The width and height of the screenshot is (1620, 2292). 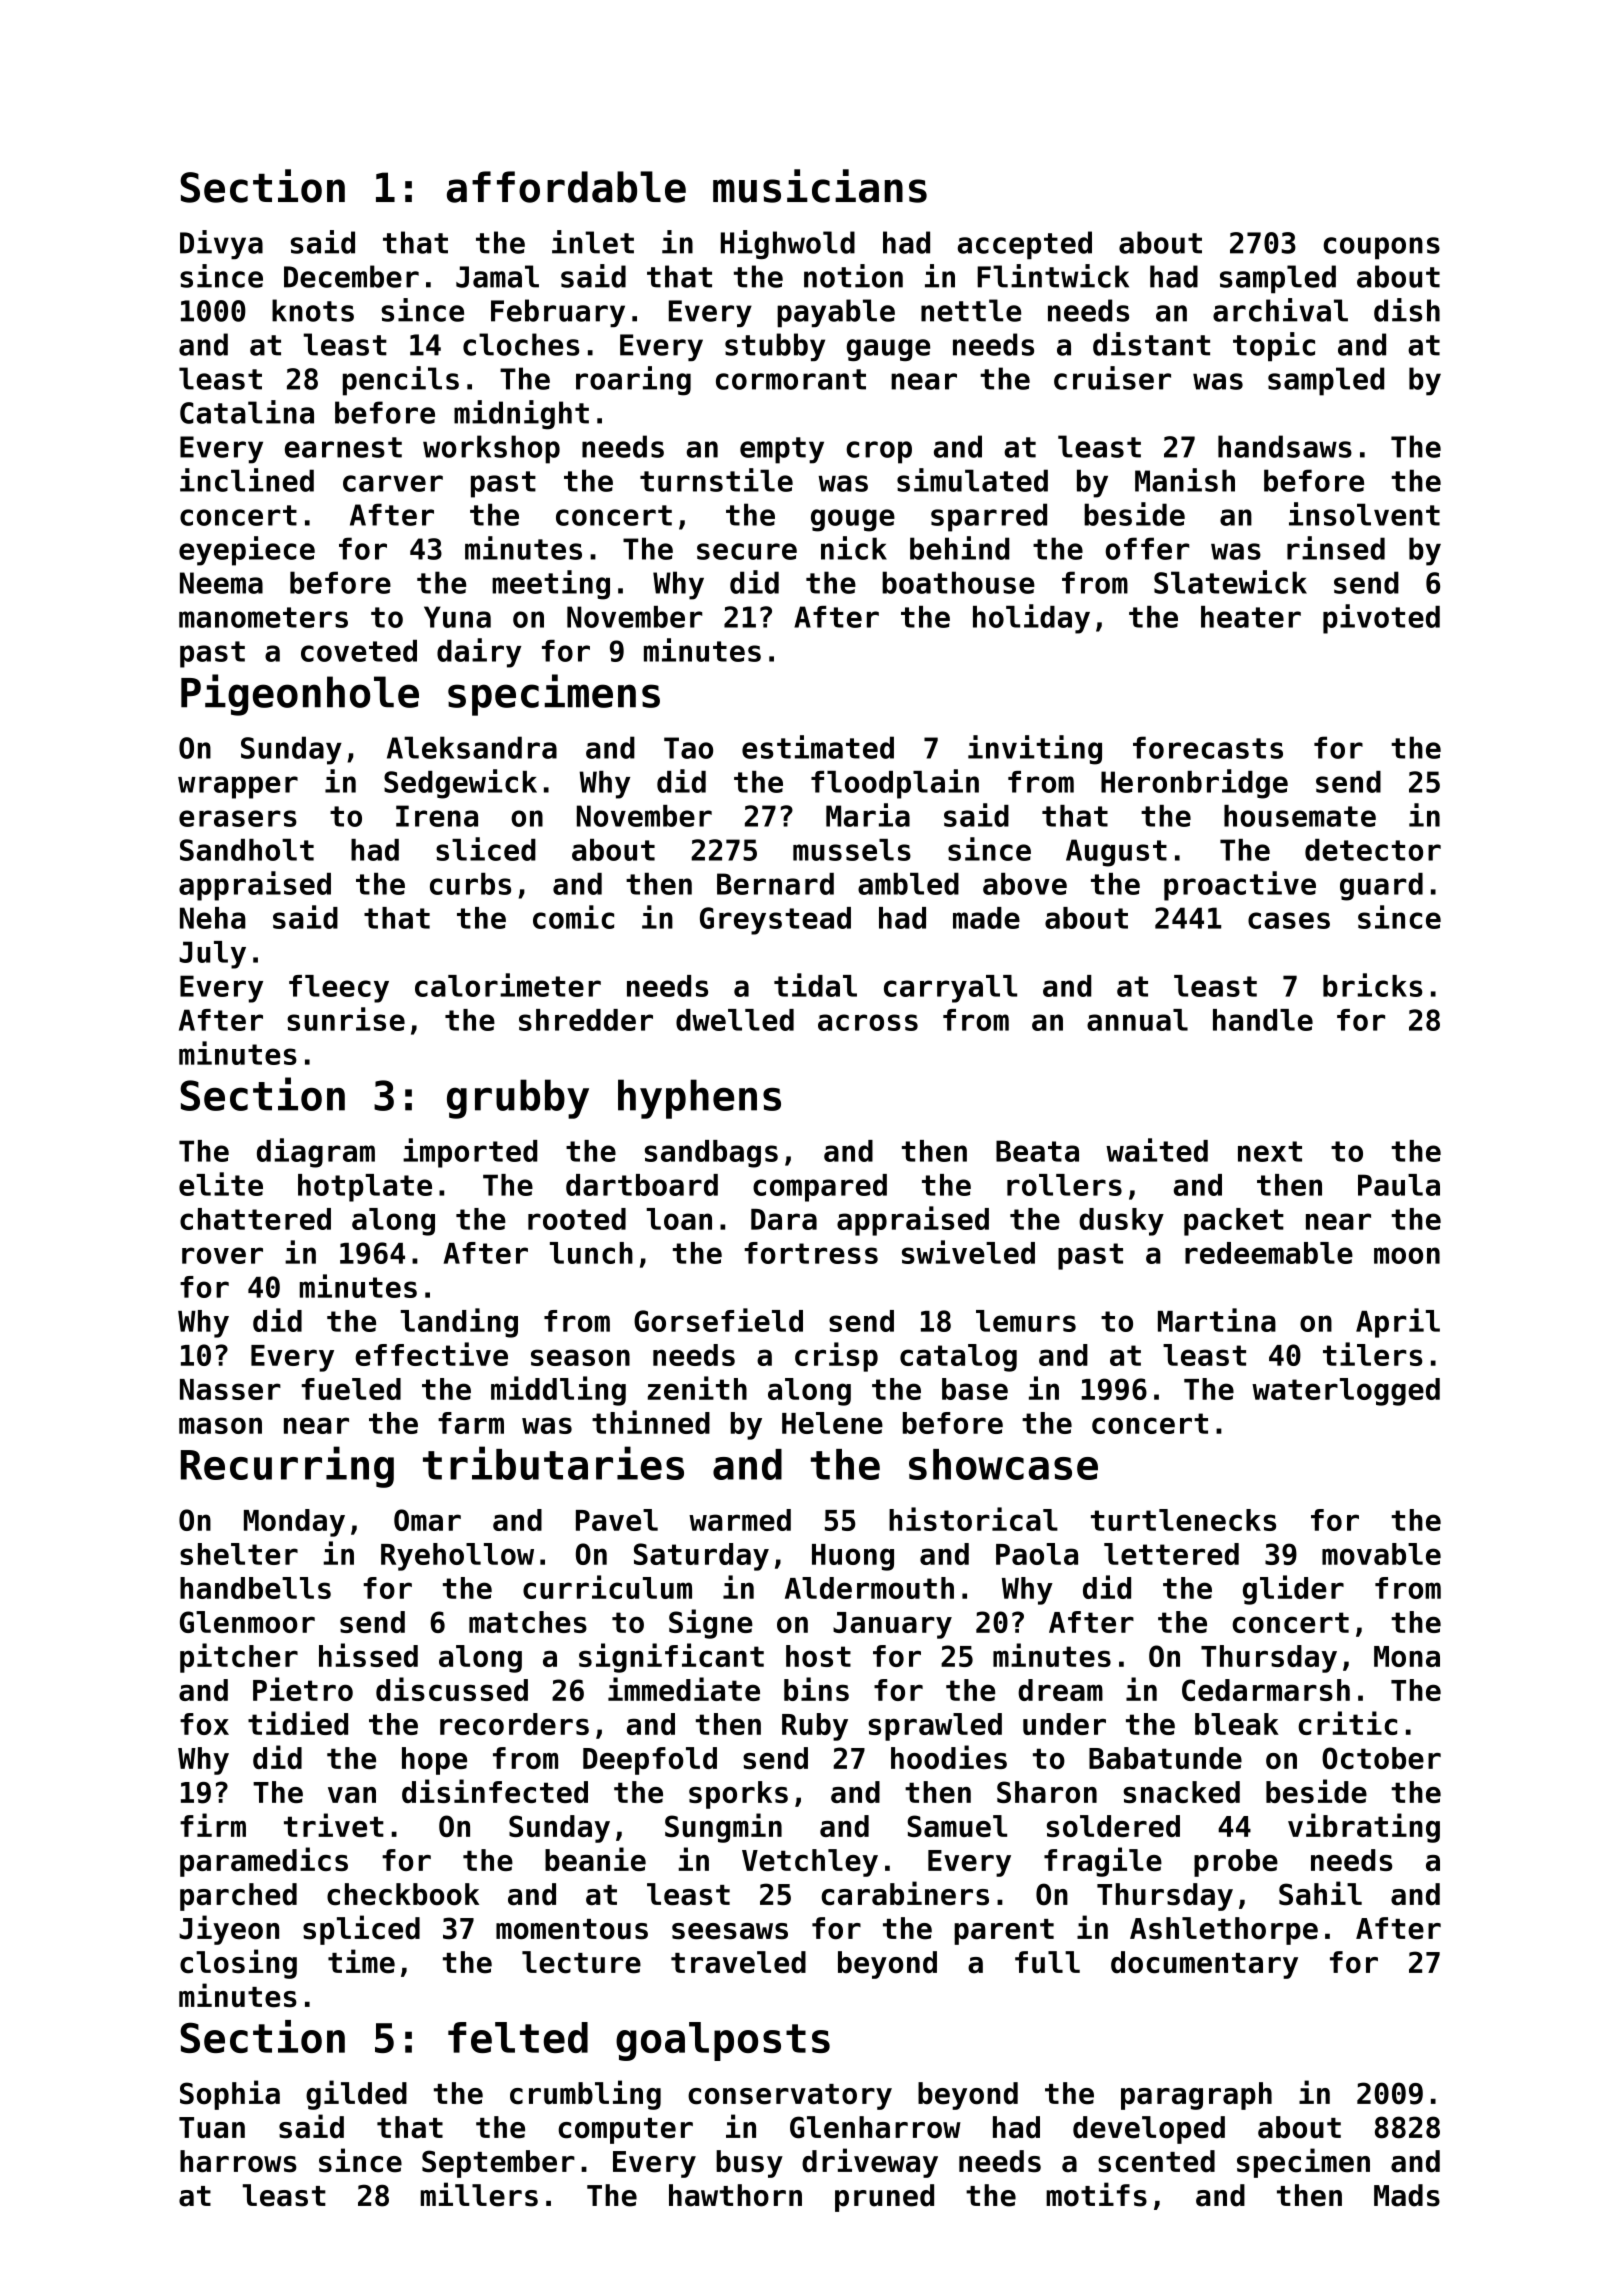 What do you see at coordinates (1196, 2096) in the screenshot?
I see `paragraph` at bounding box center [1196, 2096].
